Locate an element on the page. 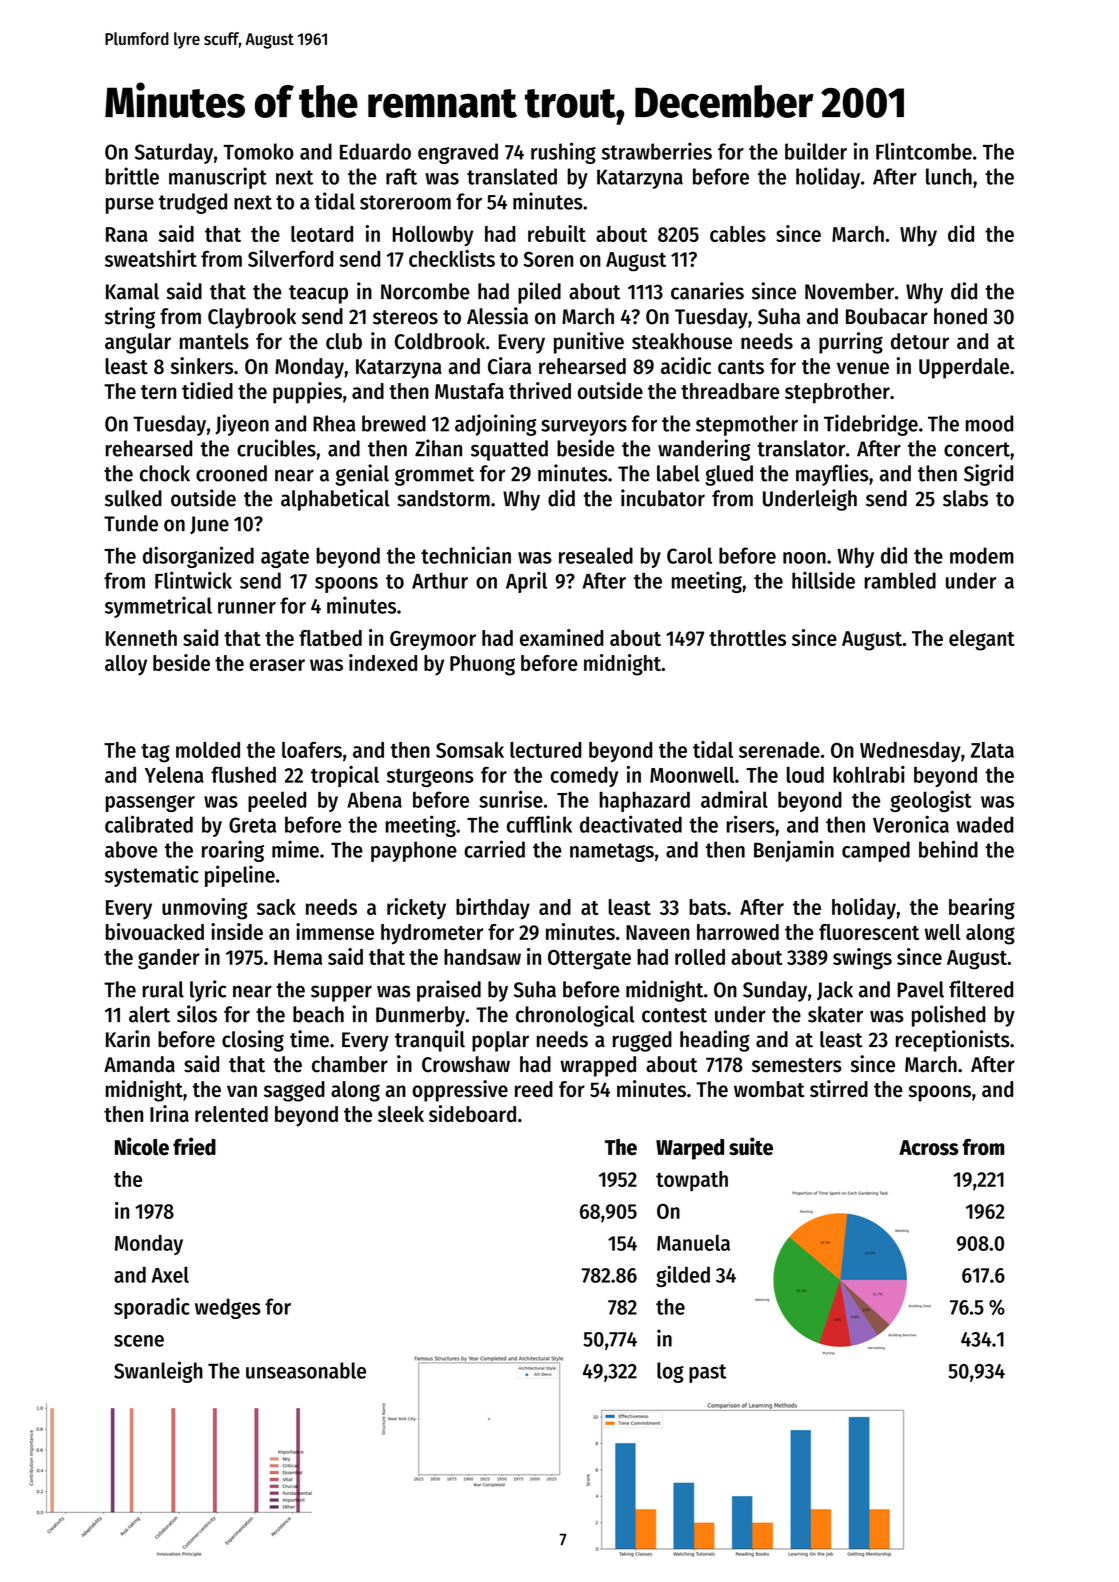 This image has width=1119, height=1582. Tomoko is located at coordinates (259, 151).
